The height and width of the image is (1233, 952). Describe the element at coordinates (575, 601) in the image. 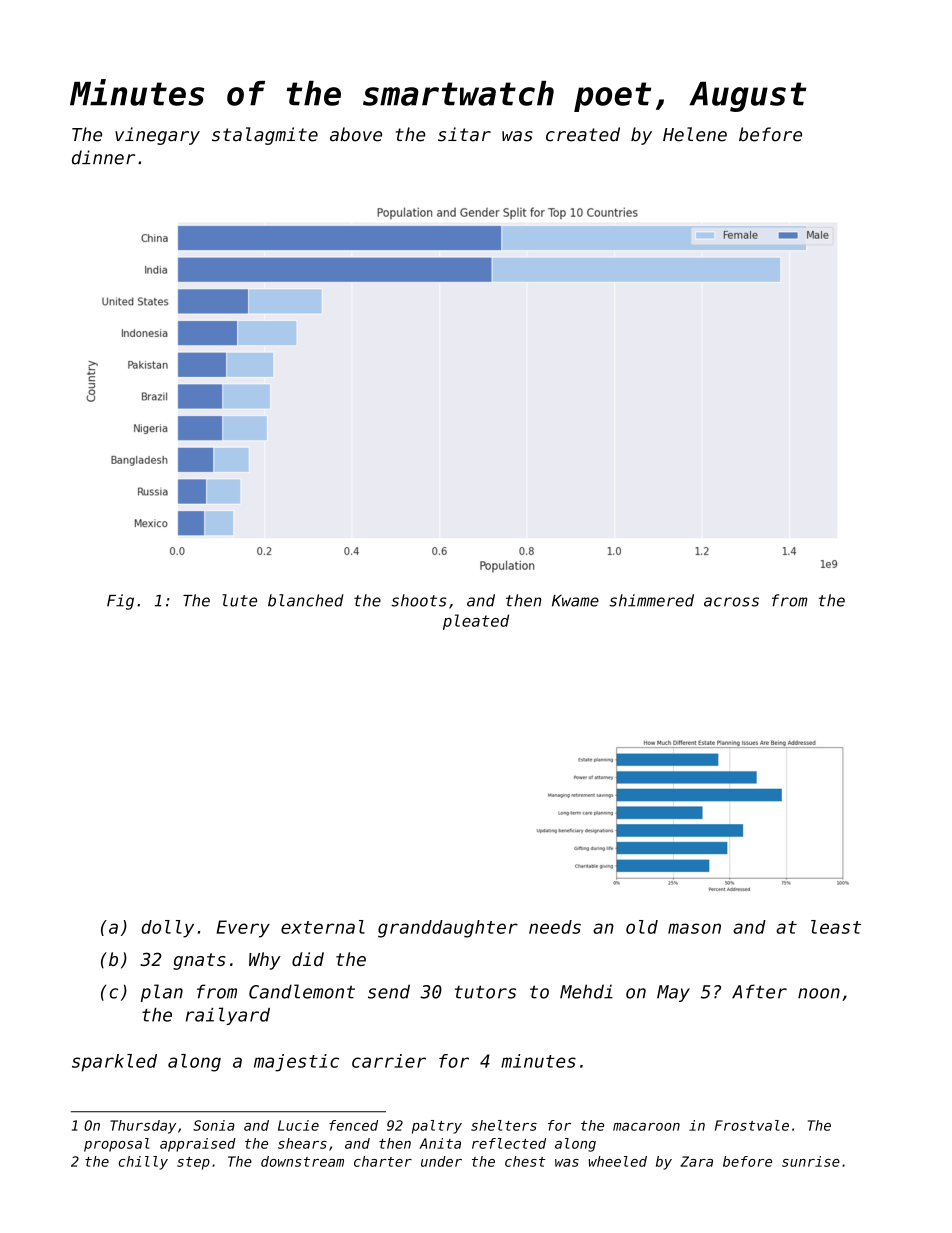

I see `Kwame` at that location.
